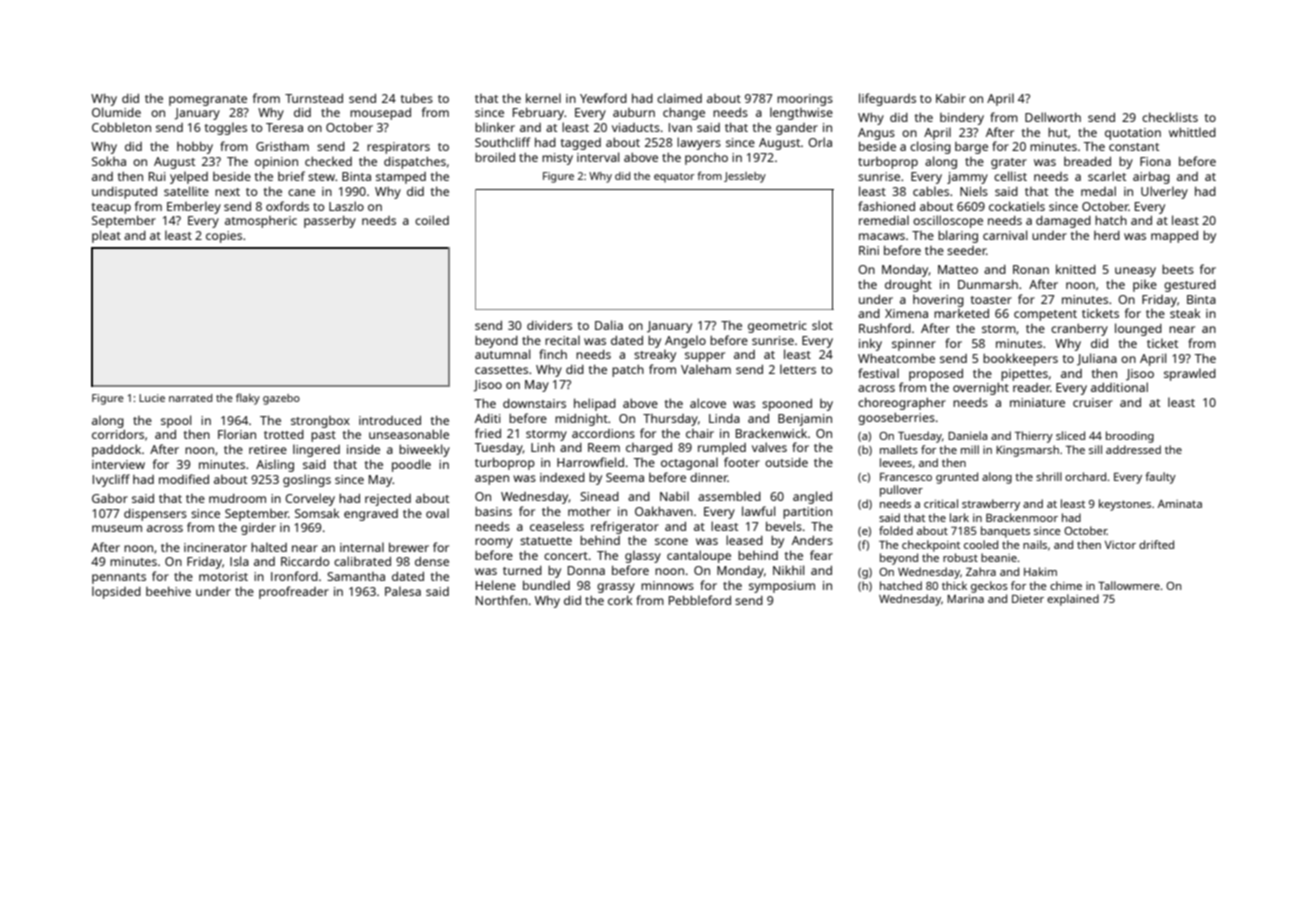 The image size is (1308, 924). I want to click on Dellworth, so click(1053, 117).
